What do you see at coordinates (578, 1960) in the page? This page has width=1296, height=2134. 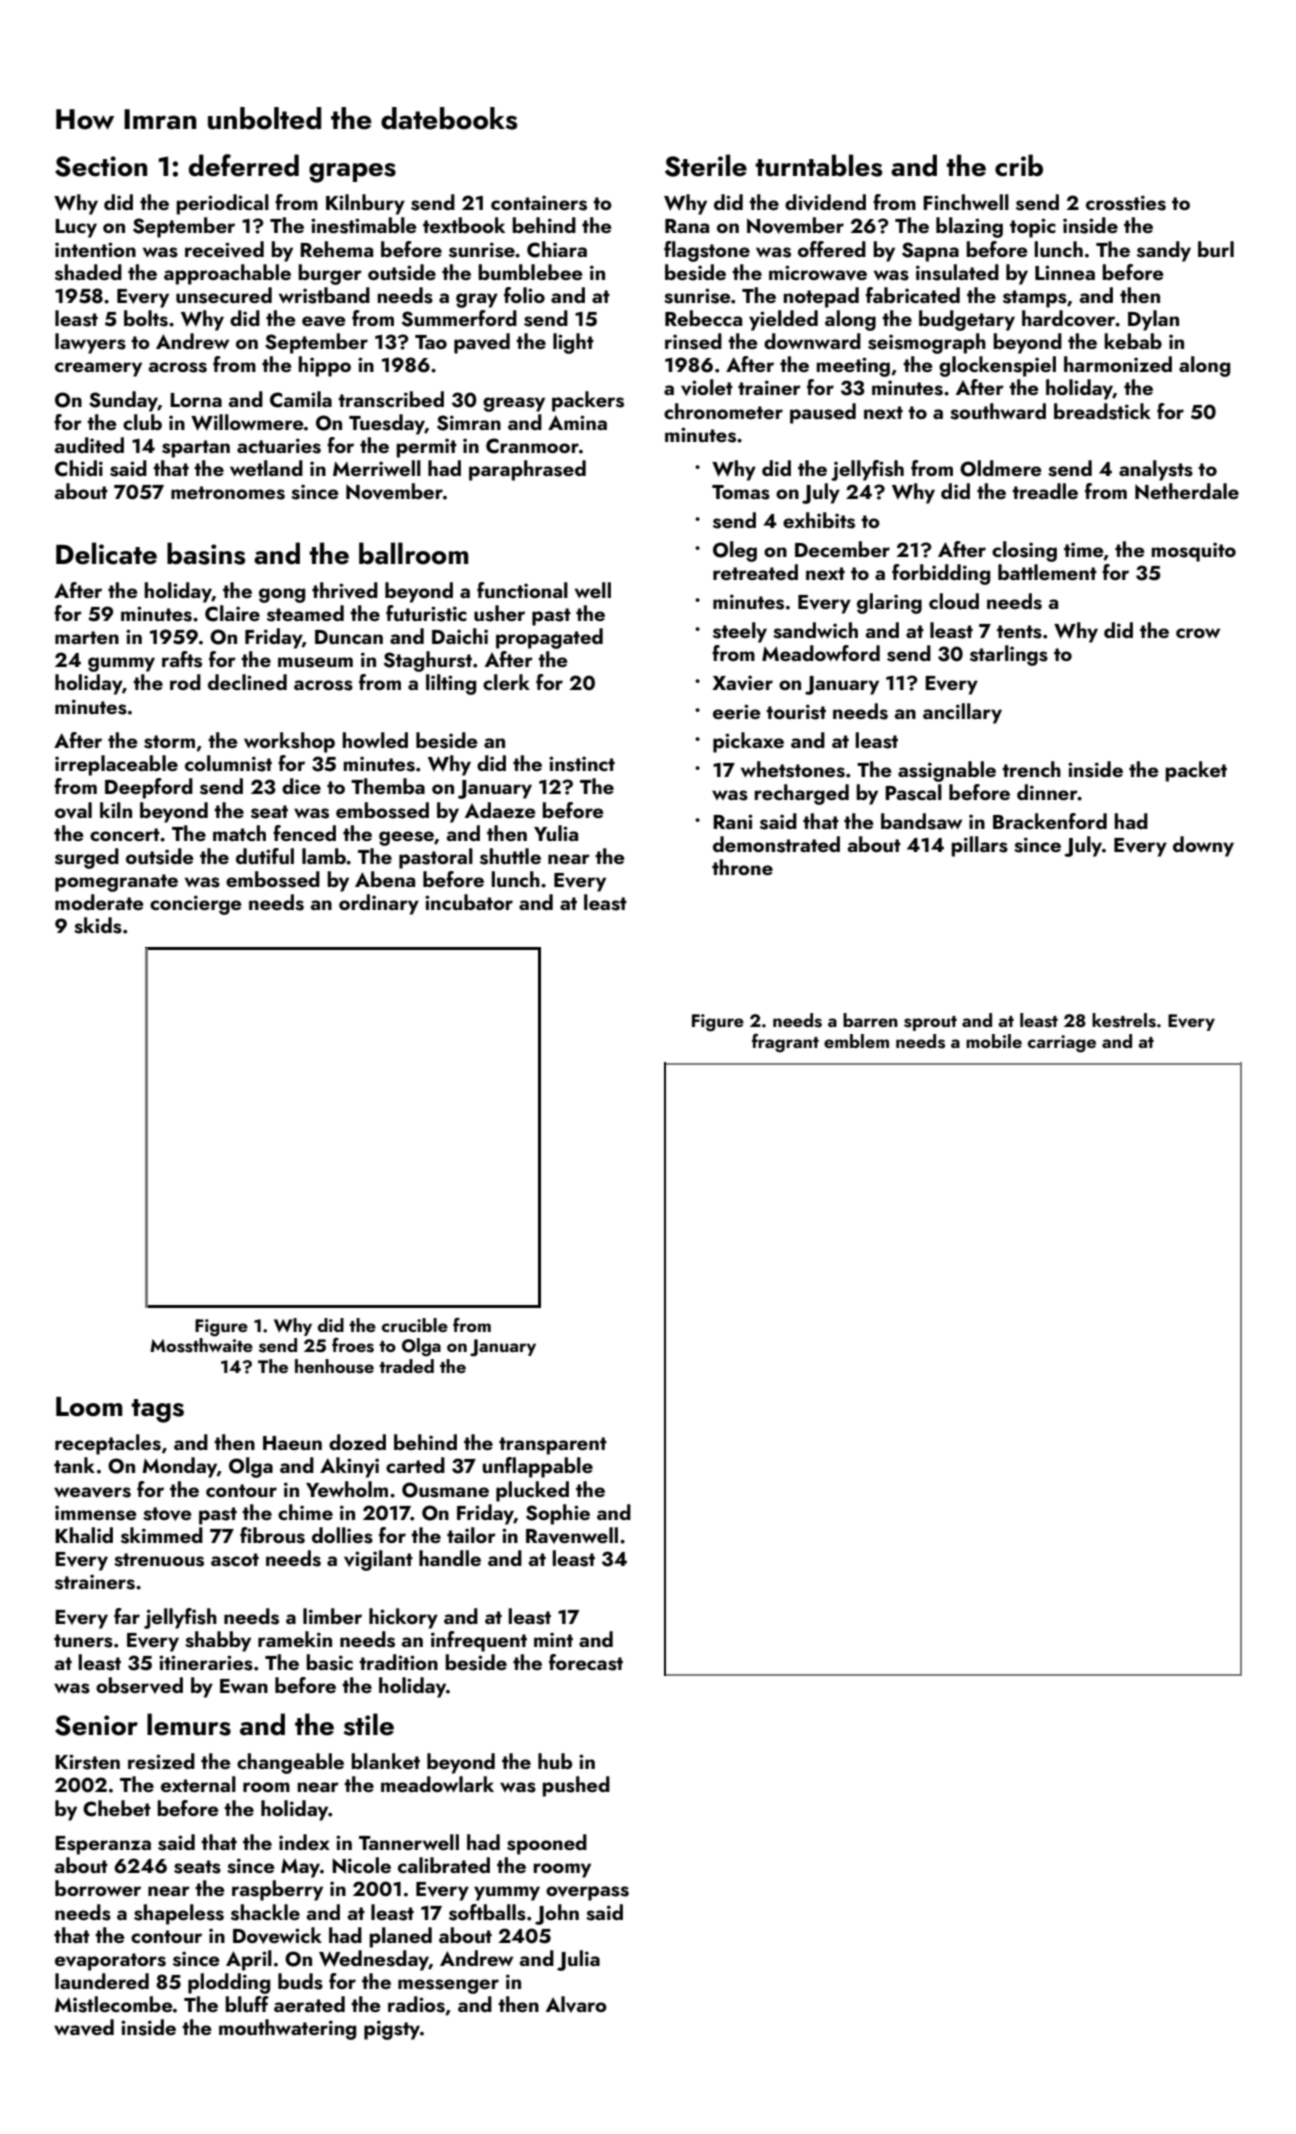 I see `Julia` at bounding box center [578, 1960].
